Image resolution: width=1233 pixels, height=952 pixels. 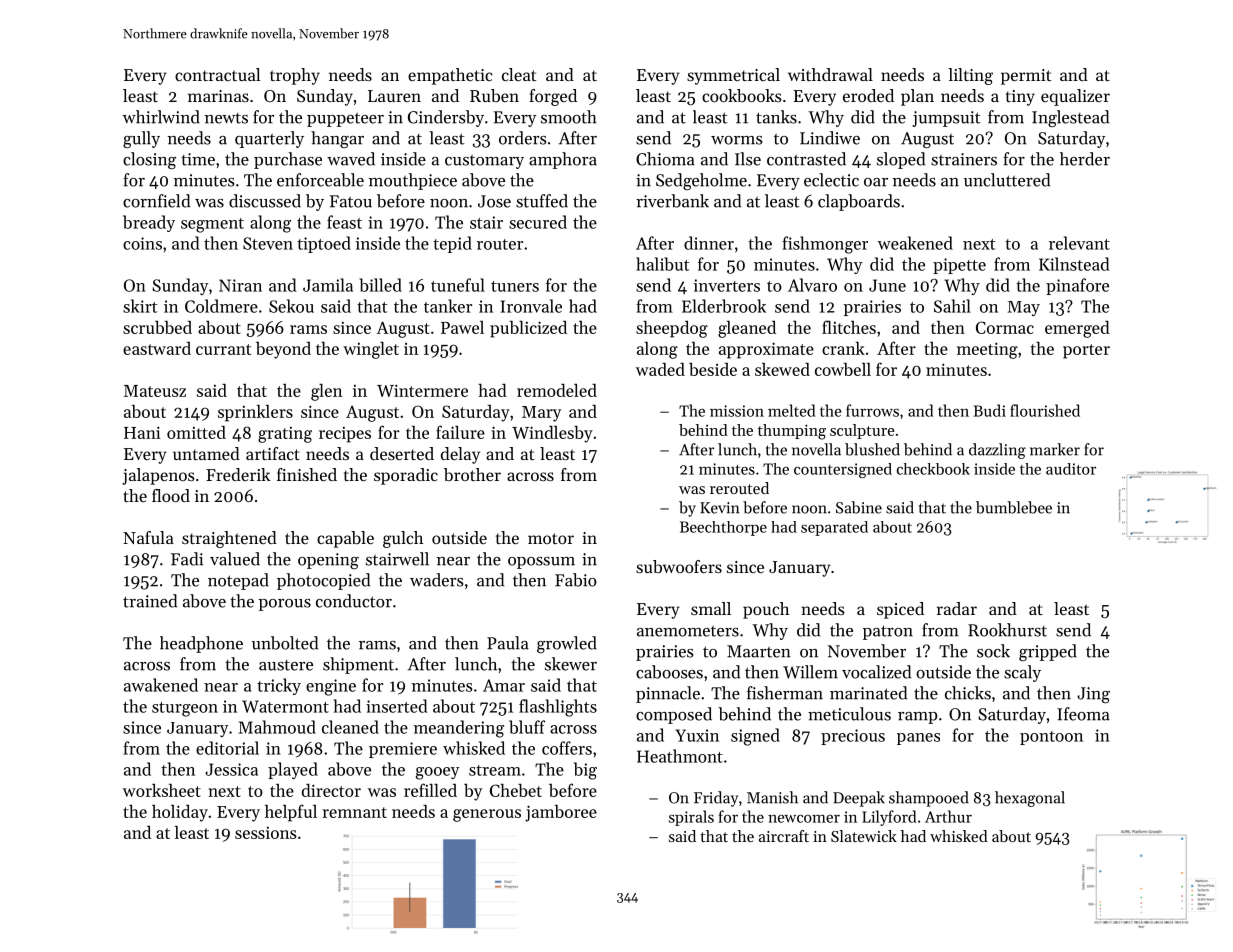 What do you see at coordinates (1026, 77) in the screenshot?
I see `permit` at bounding box center [1026, 77].
